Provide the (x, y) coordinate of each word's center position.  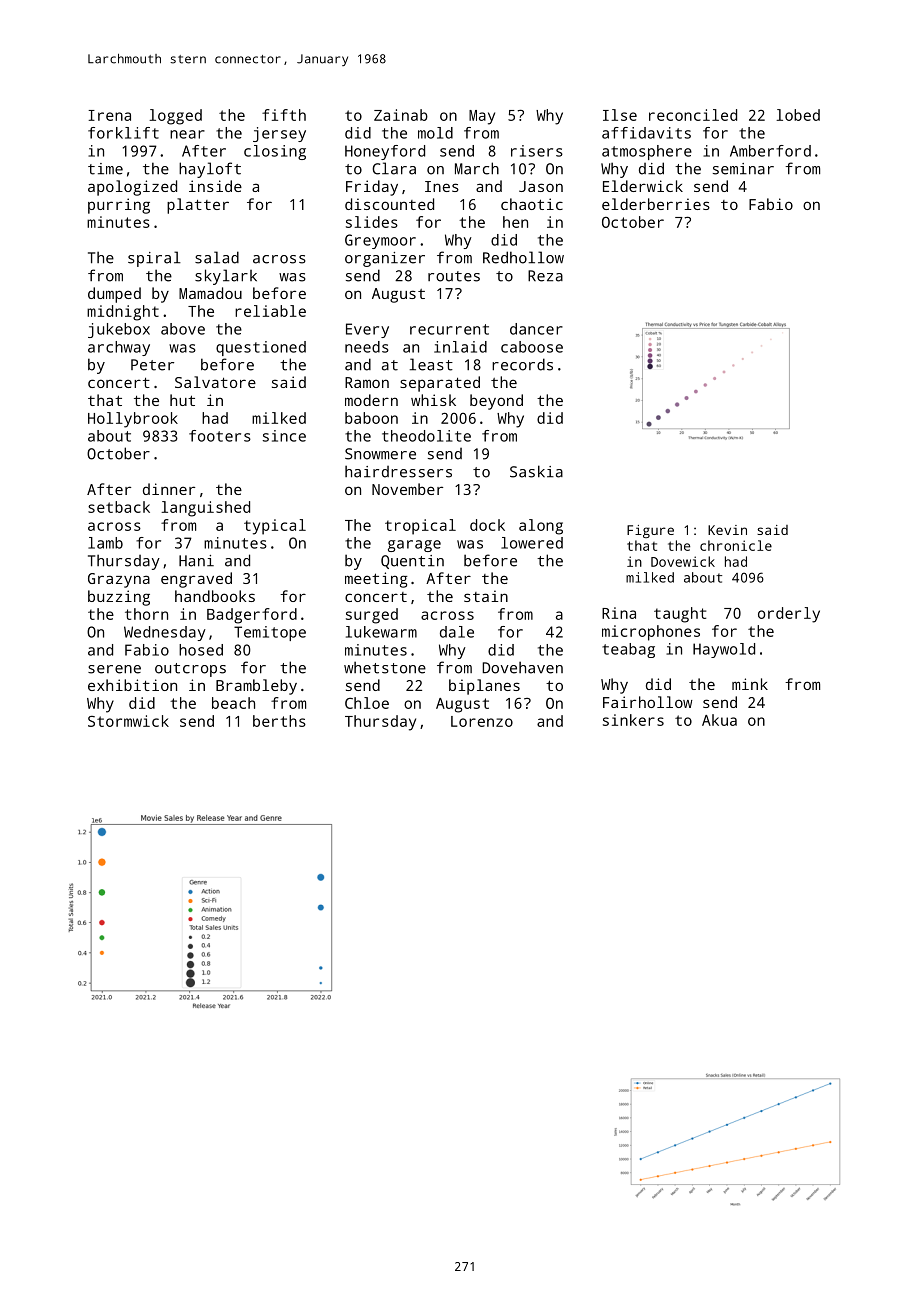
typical (275, 527)
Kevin (727, 530)
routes (454, 276)
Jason (541, 186)
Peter (152, 365)
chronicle (736, 545)
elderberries (656, 204)
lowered (532, 543)
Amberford (770, 151)
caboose (532, 347)
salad (217, 257)
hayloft (210, 170)
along (541, 527)
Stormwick (128, 721)
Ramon (367, 382)
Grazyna (119, 580)
